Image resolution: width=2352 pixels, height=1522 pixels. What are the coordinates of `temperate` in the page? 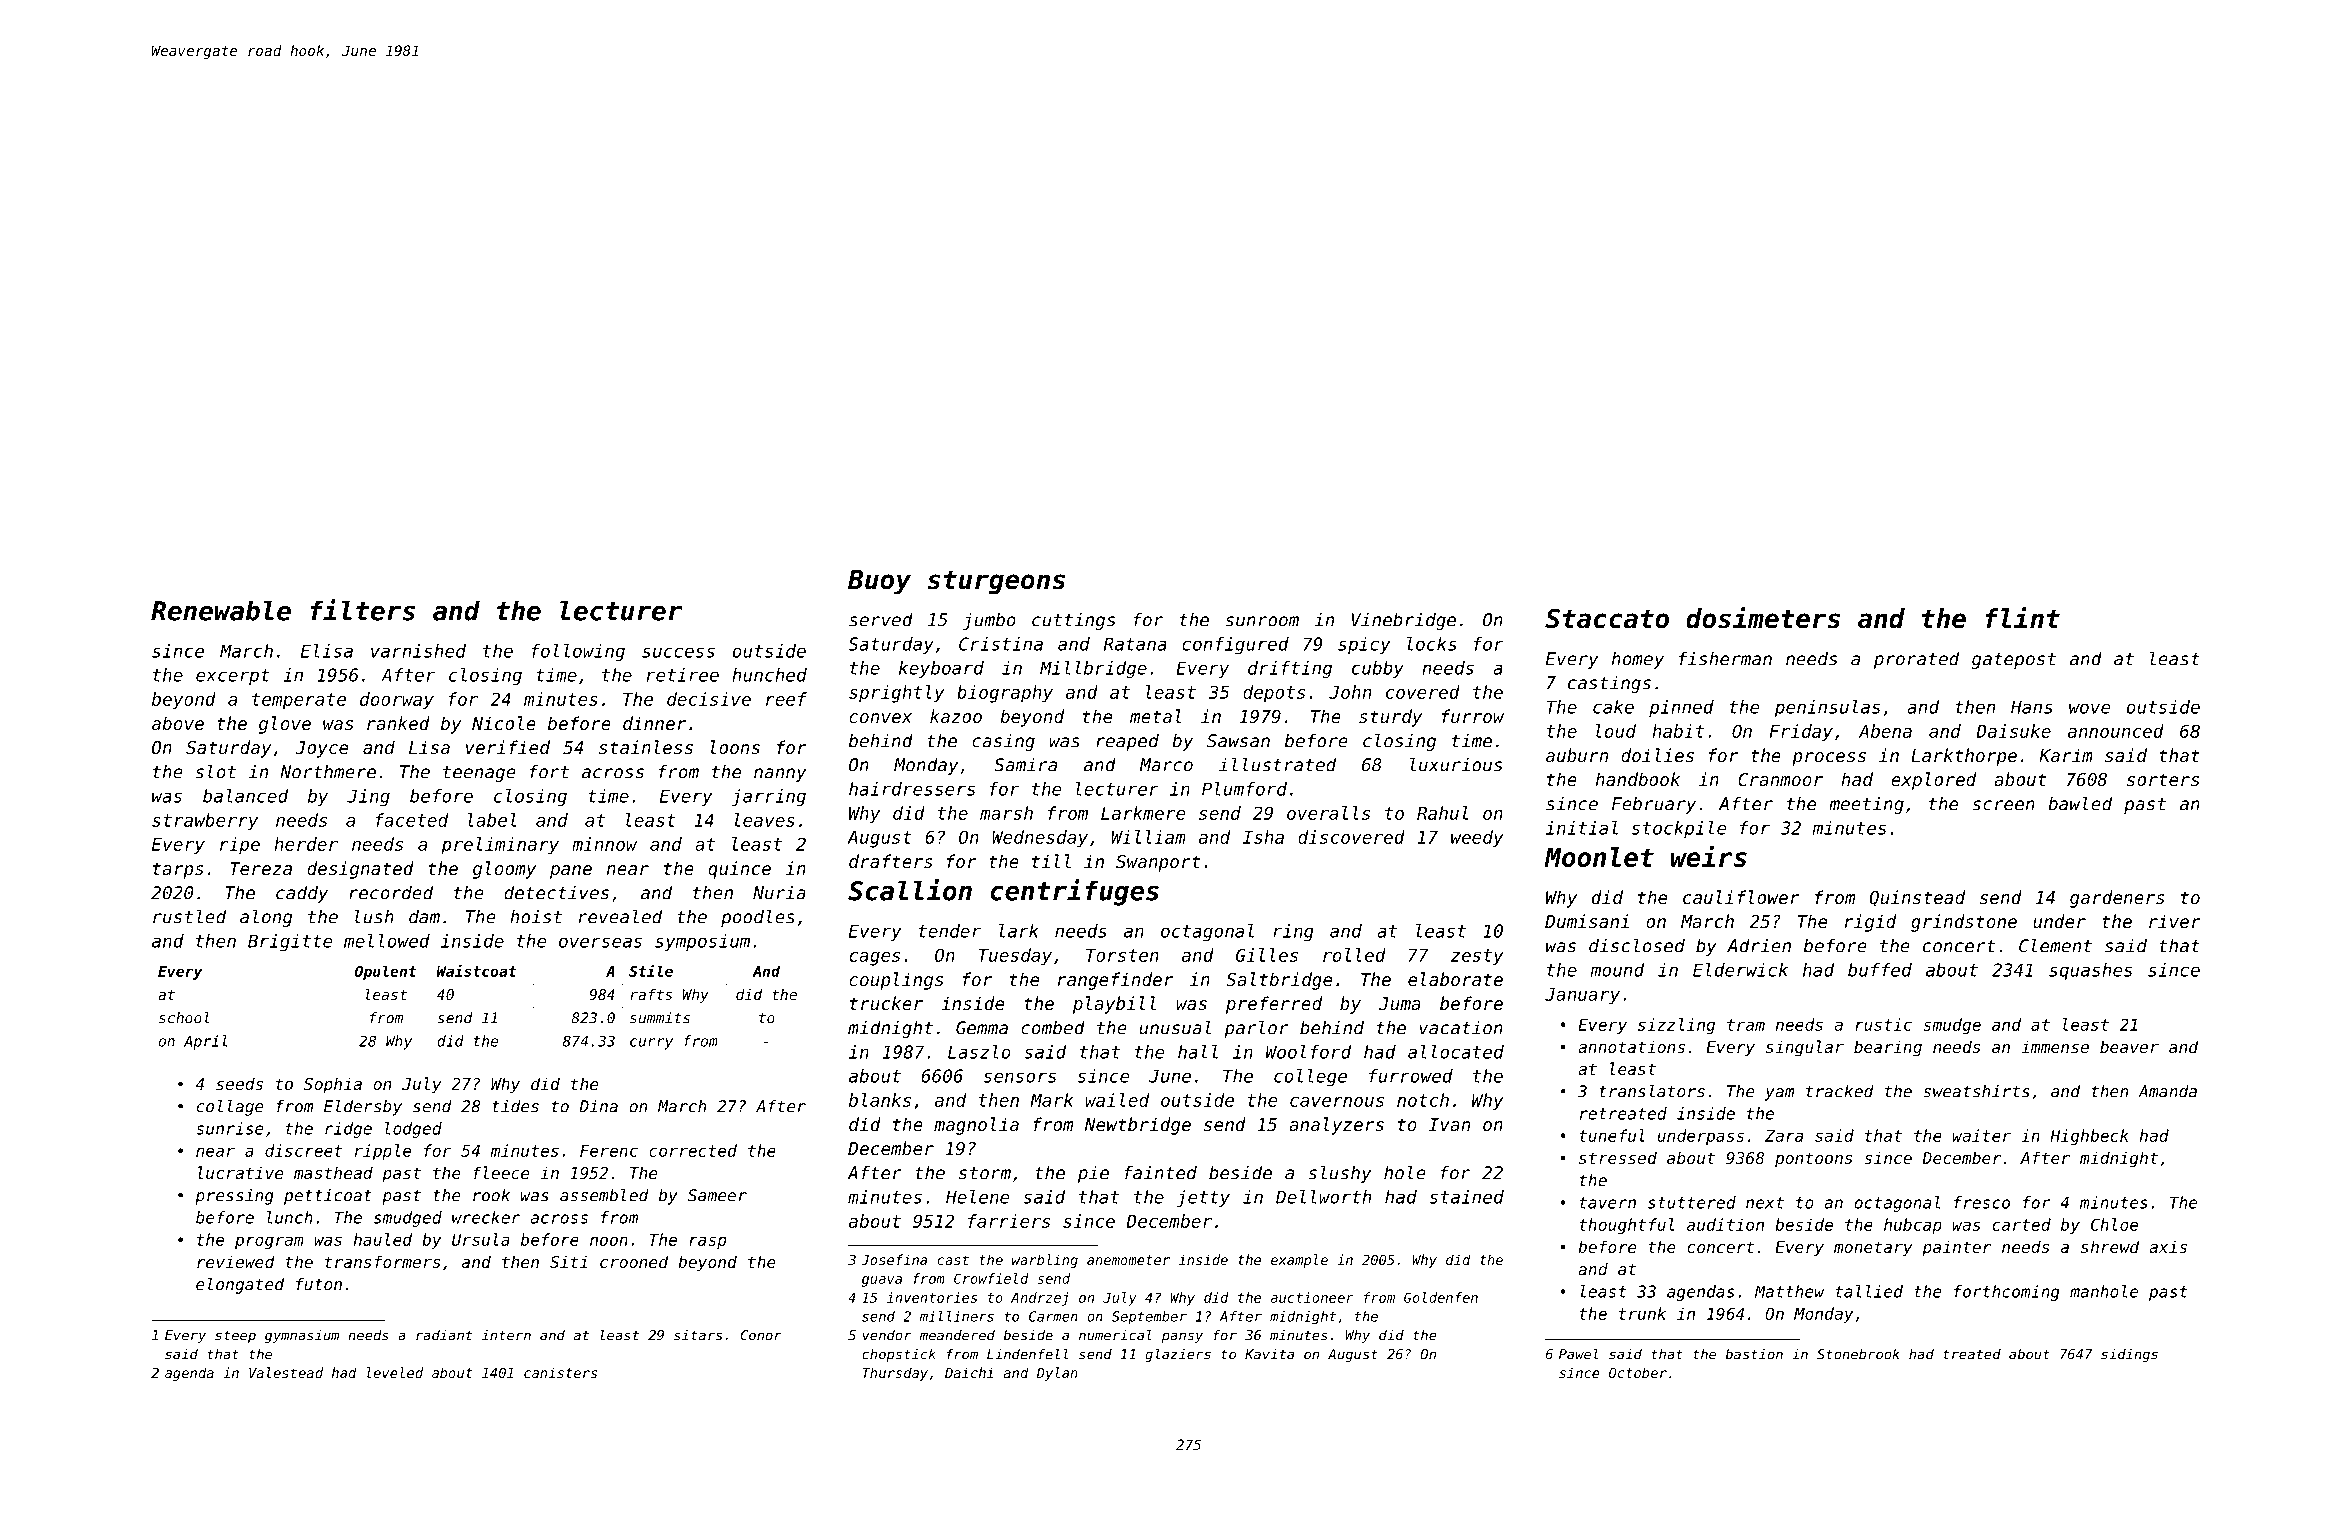 It's located at (299, 701).
